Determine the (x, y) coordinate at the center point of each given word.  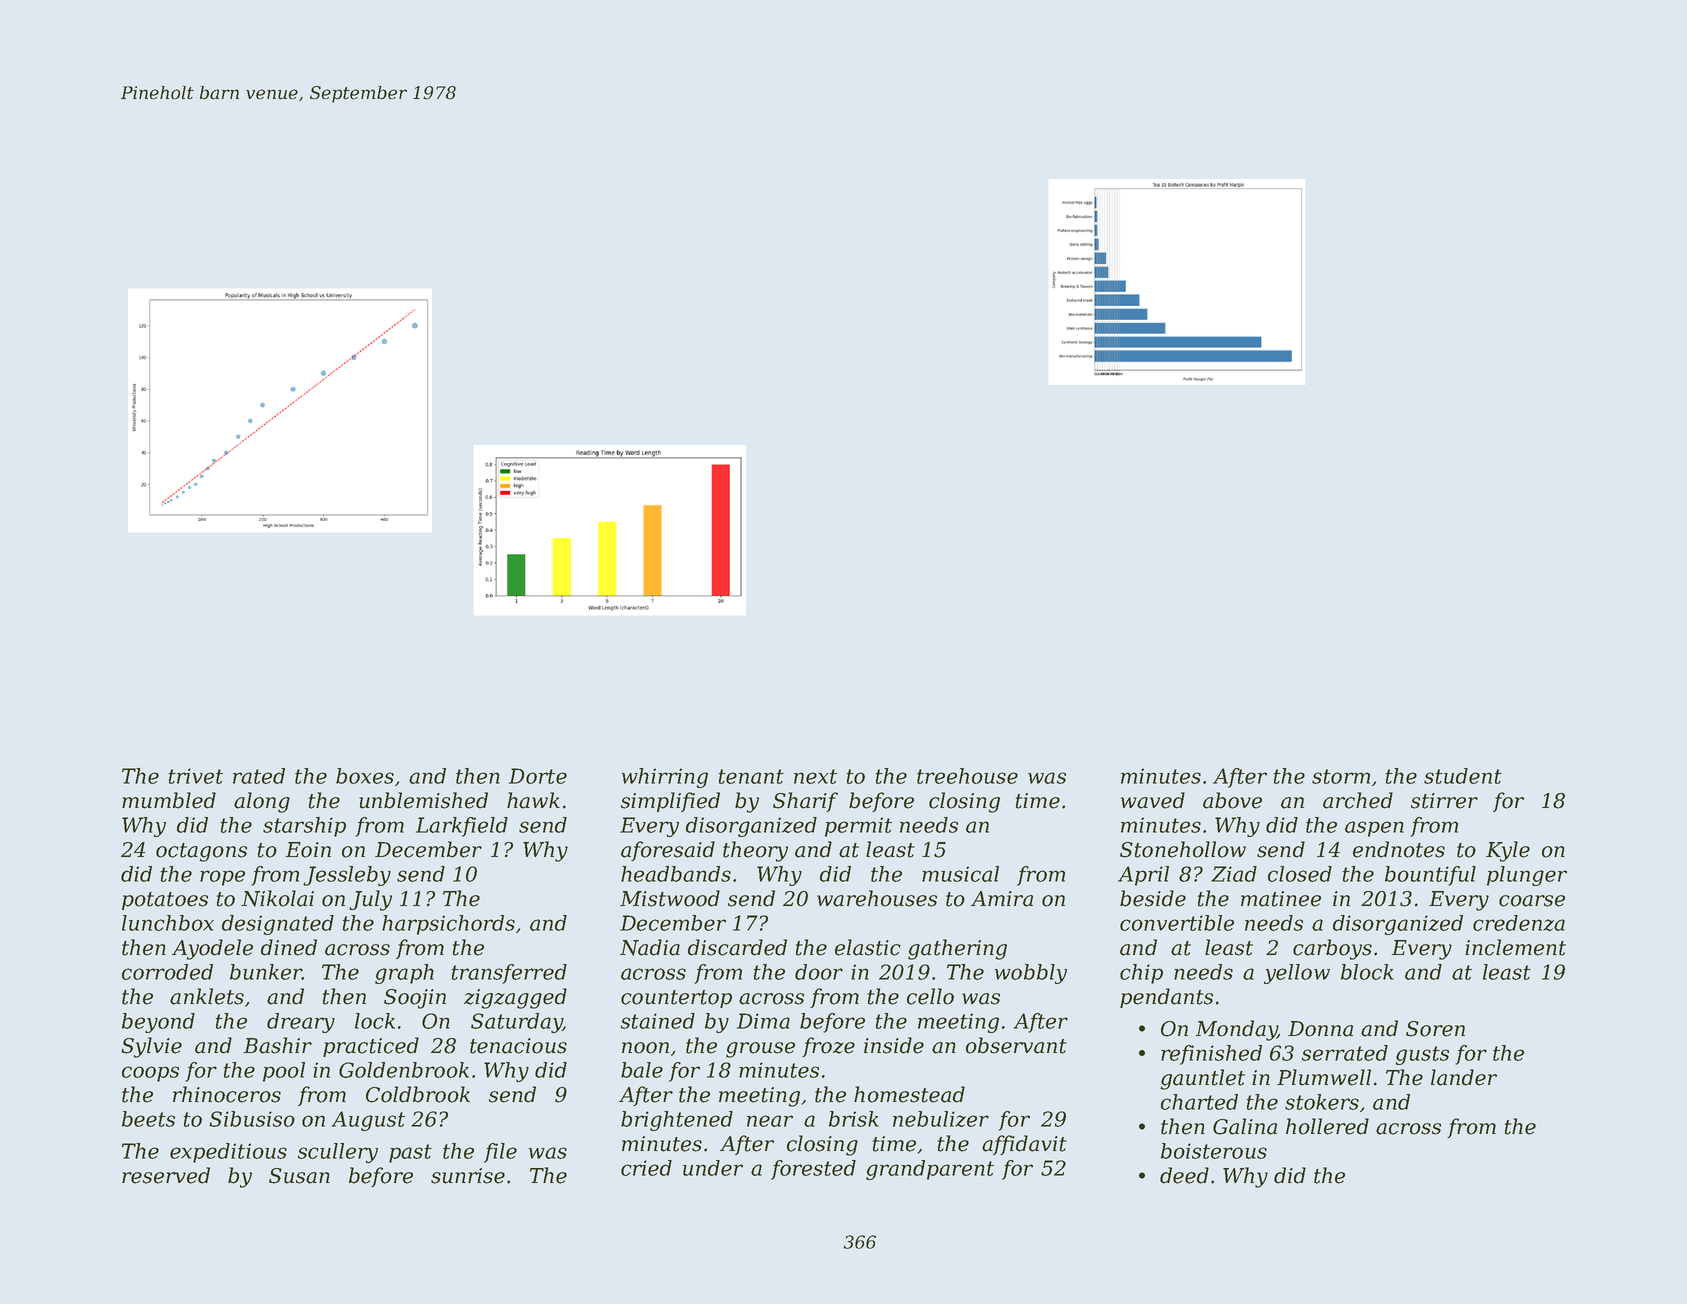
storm (1341, 776)
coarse (1532, 901)
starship (304, 827)
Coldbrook (418, 1094)
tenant (751, 776)
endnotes (1399, 849)
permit (858, 827)
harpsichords (448, 925)
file (500, 1153)
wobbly (1031, 974)
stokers (1322, 1102)
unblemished (423, 800)
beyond (158, 1023)
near (770, 1121)
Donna (1320, 1029)
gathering (957, 949)
